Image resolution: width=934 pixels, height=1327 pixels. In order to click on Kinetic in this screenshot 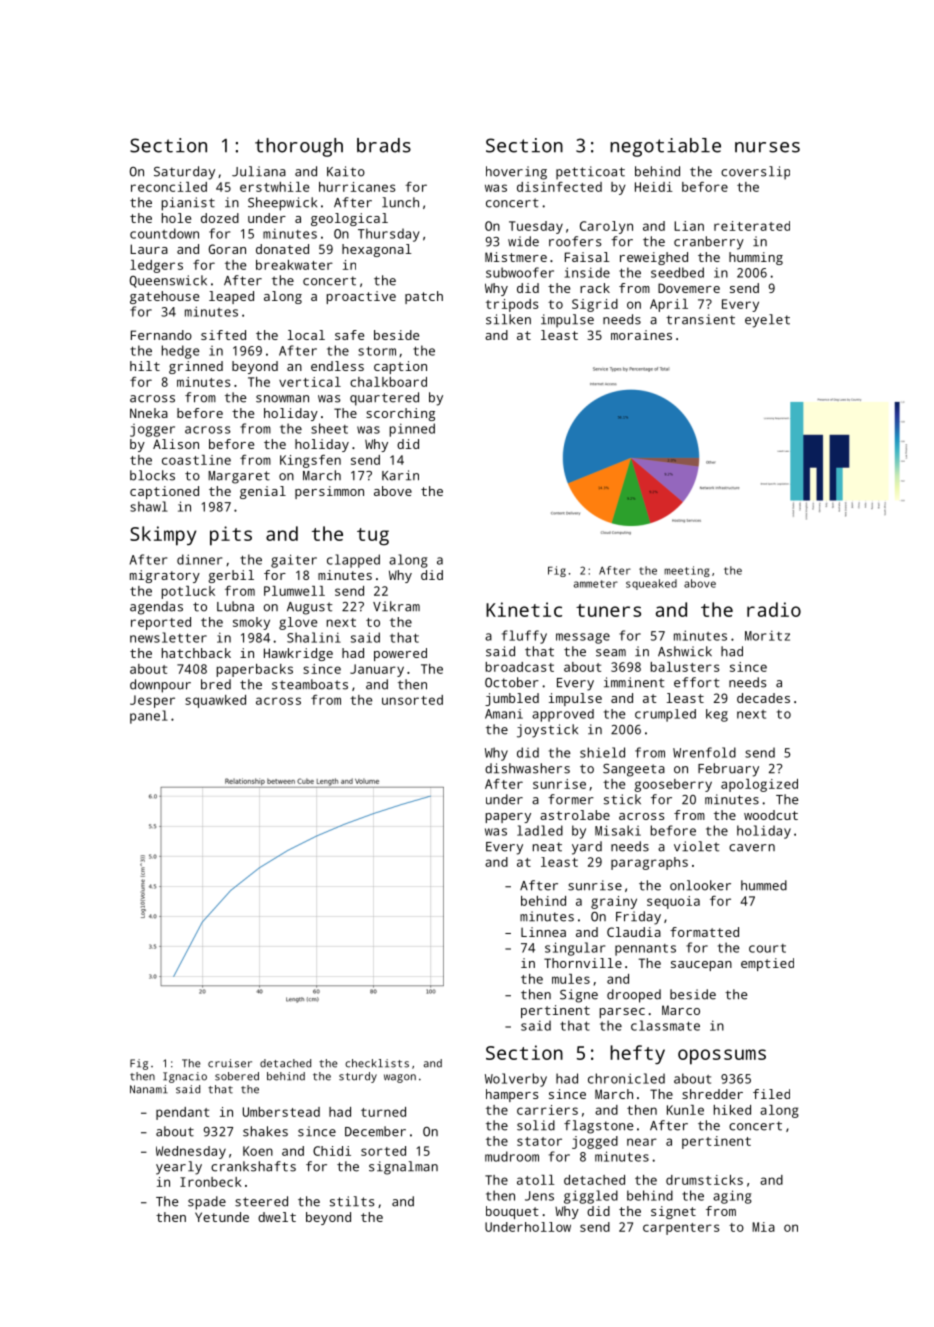, I will do `click(524, 609)`.
